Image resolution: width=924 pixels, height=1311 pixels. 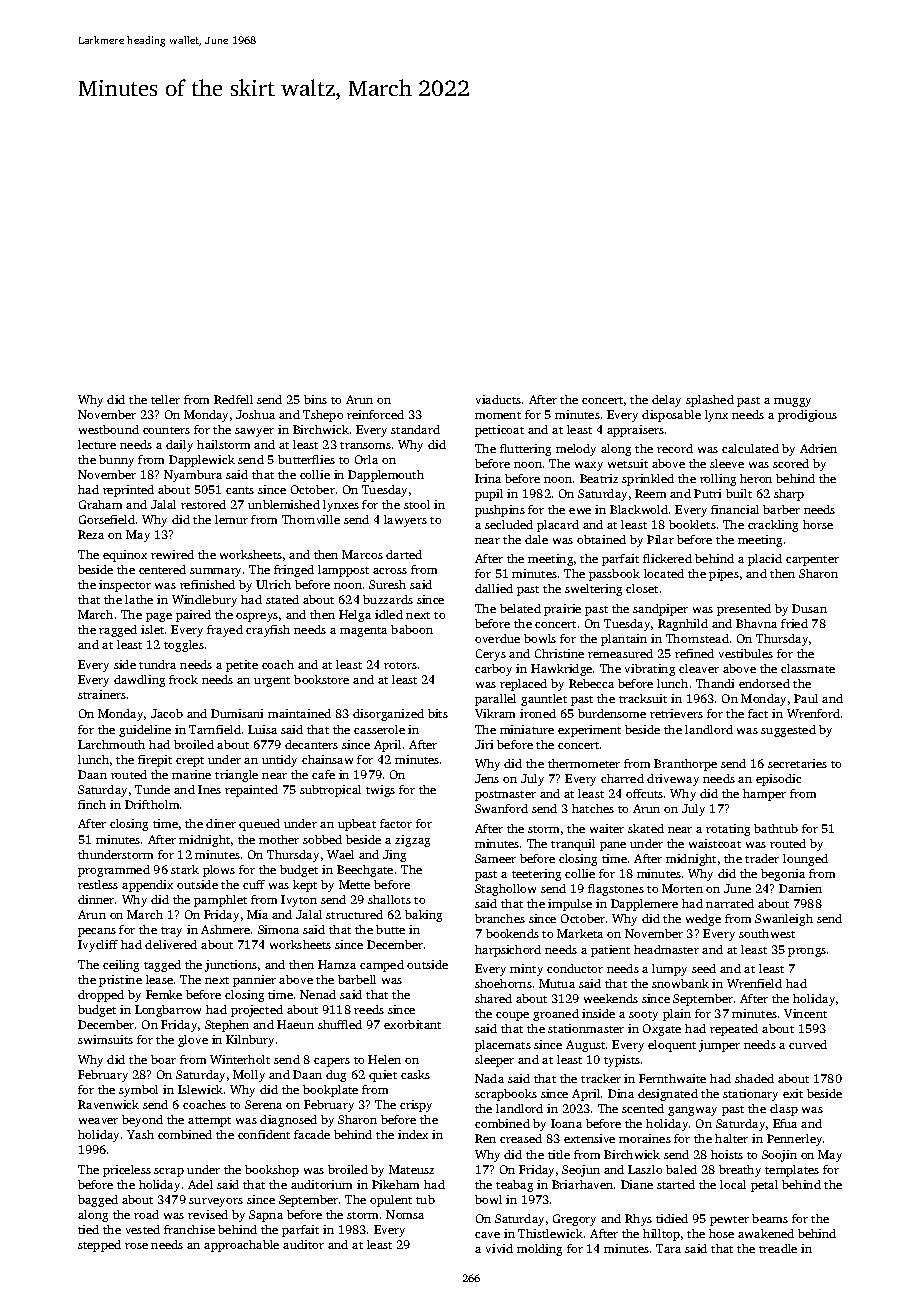 I want to click on rose, so click(x=136, y=1246).
